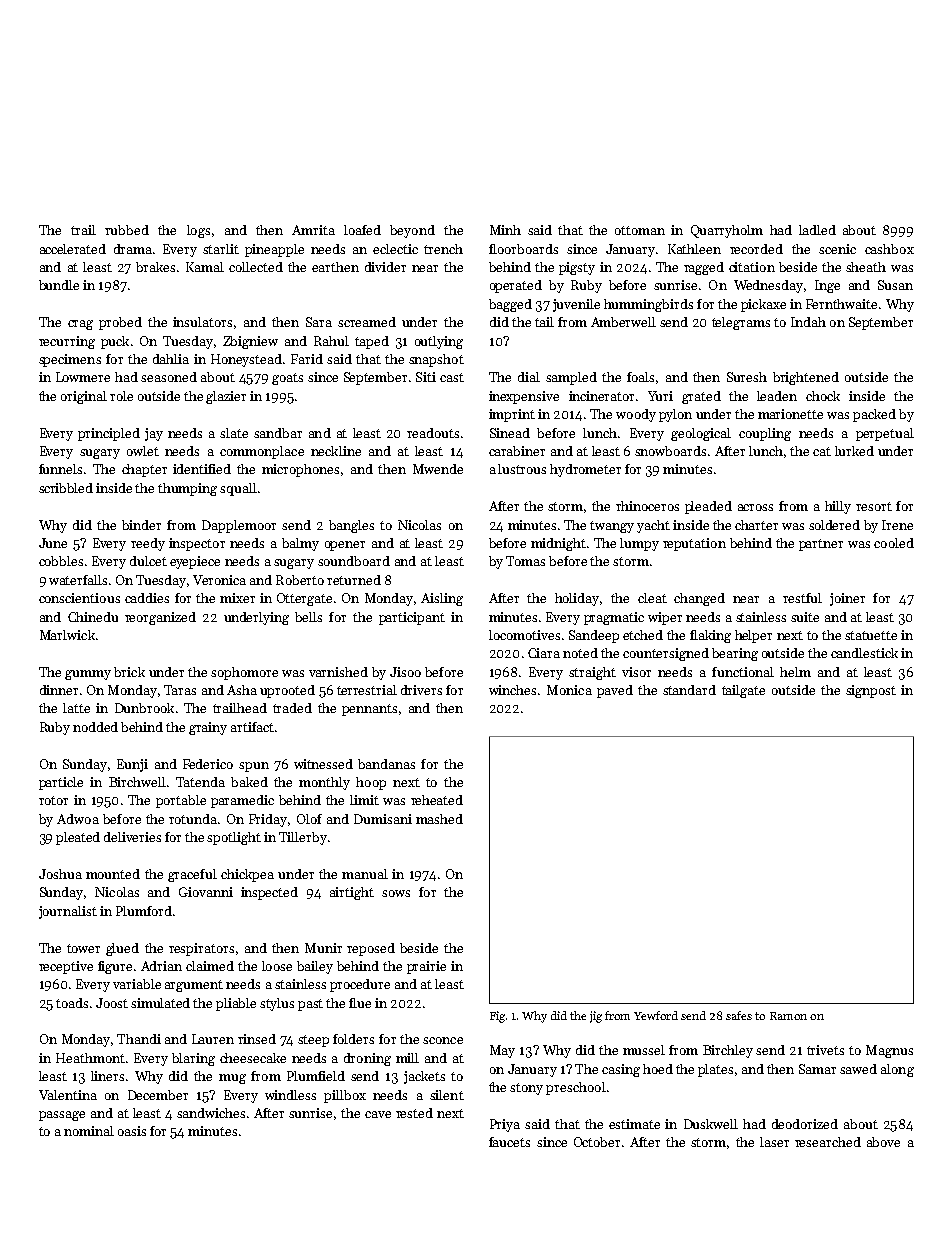 The height and width of the image is (1233, 952). What do you see at coordinates (132, 765) in the image?
I see `Eunji` at bounding box center [132, 765].
